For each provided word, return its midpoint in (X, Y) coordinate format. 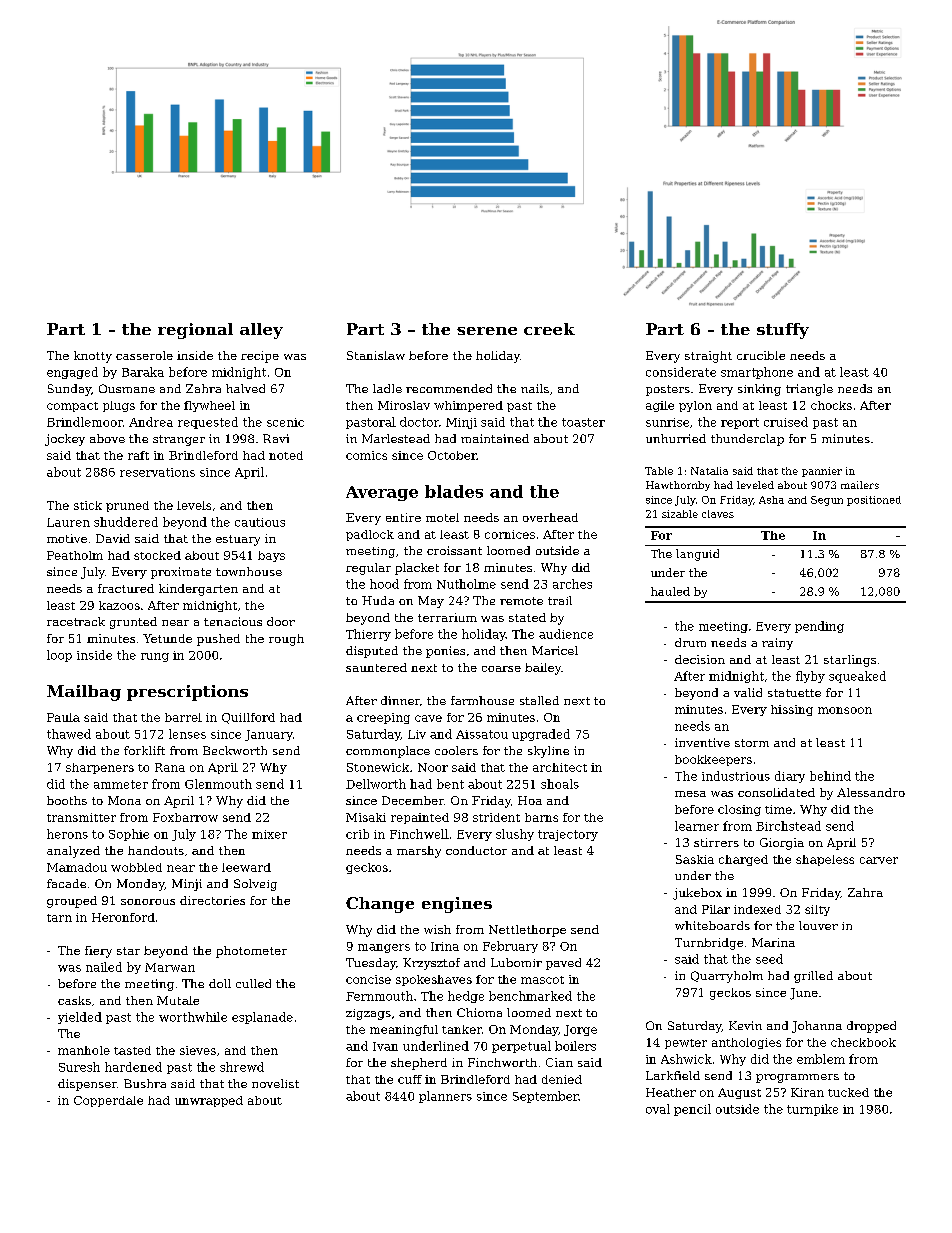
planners (445, 1097)
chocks (831, 405)
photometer (251, 952)
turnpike (812, 1110)
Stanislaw (376, 355)
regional (195, 331)
